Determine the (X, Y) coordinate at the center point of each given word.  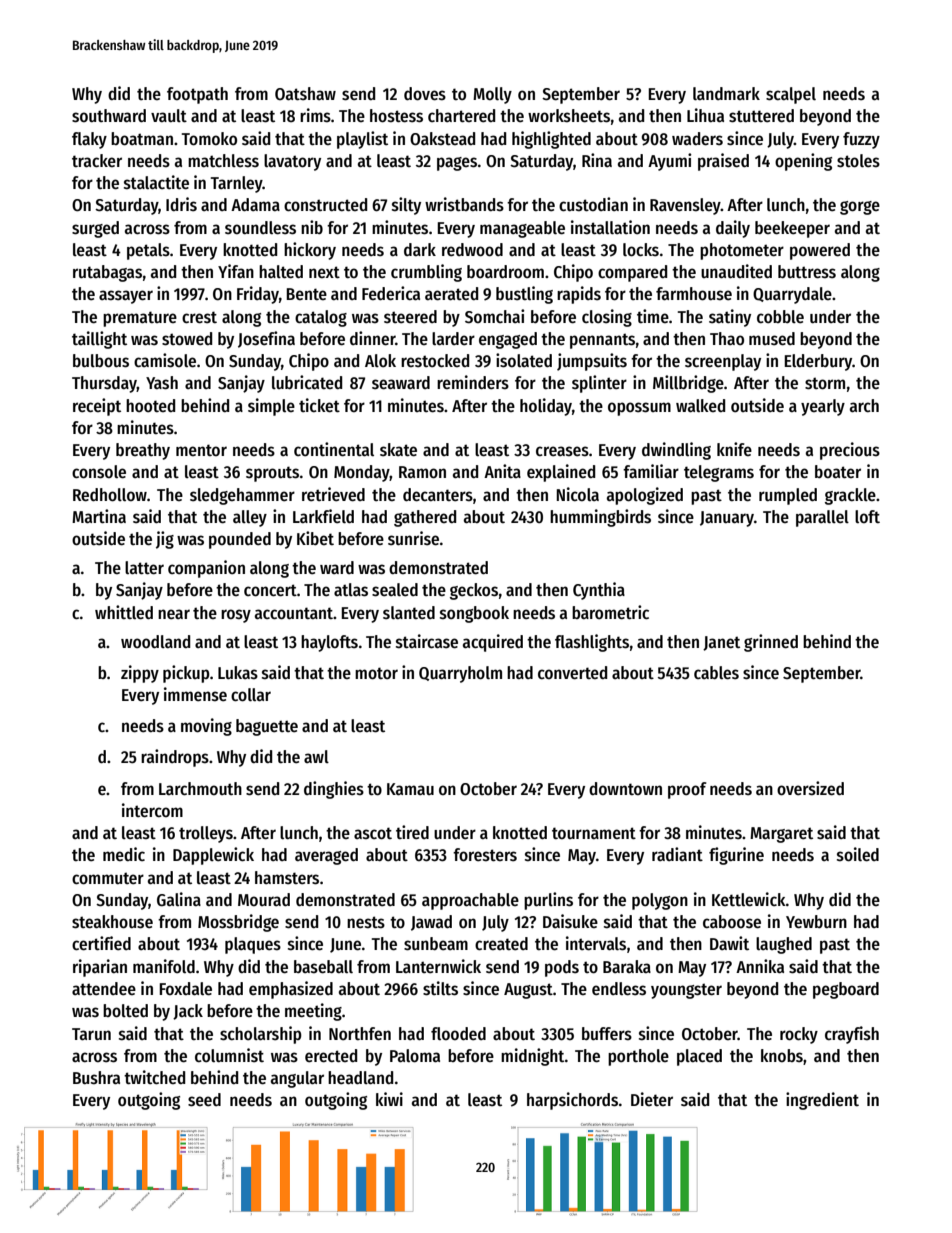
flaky (89, 140)
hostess (396, 116)
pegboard (846, 990)
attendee (104, 989)
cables (716, 673)
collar (251, 695)
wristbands (464, 204)
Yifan (236, 271)
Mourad (264, 900)
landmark (726, 94)
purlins (548, 901)
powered (820, 251)
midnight (533, 1057)
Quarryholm (460, 674)
